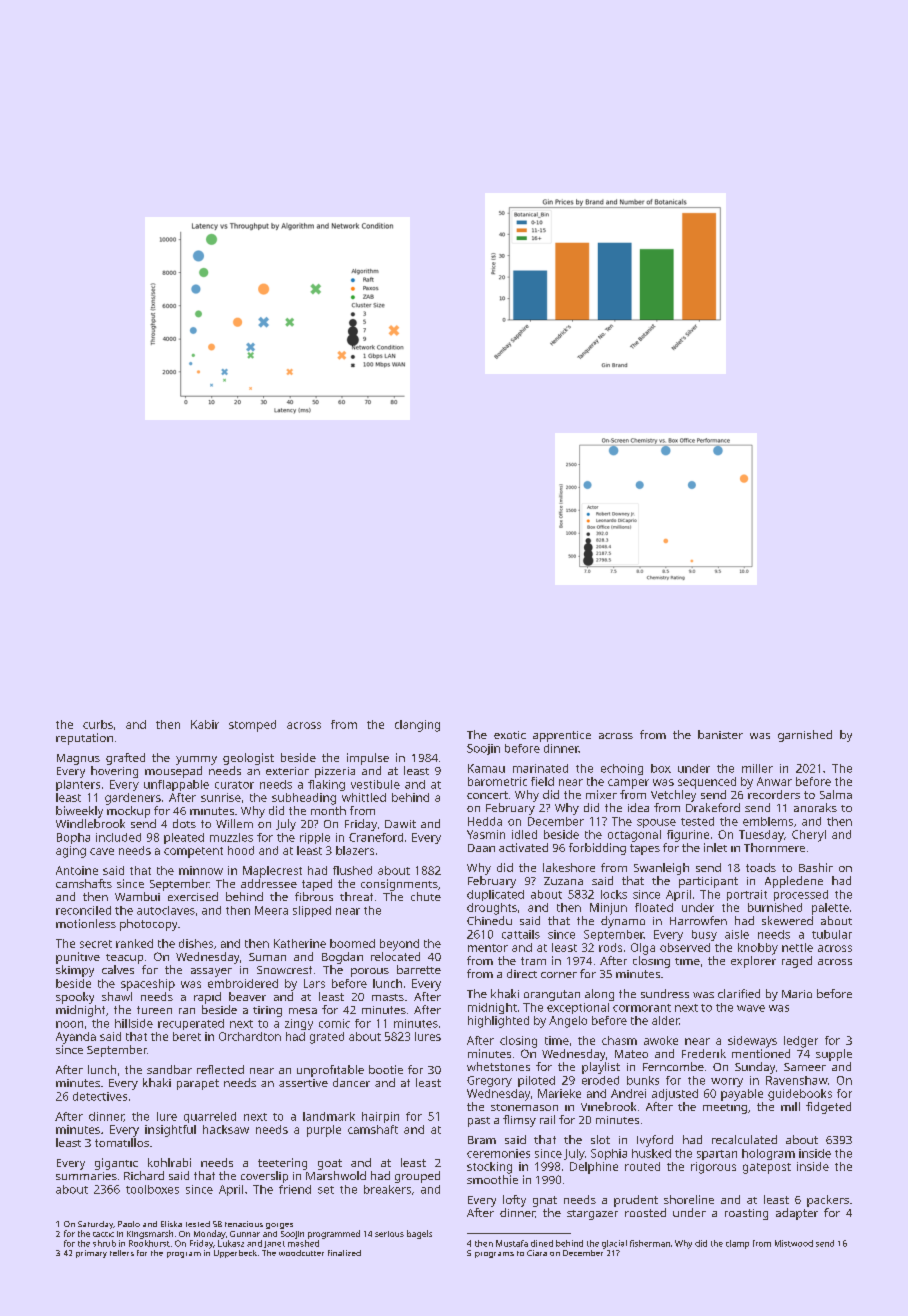 The image size is (908, 1316). Describe the element at coordinates (91, 1254) in the screenshot. I see `primary` at that location.
